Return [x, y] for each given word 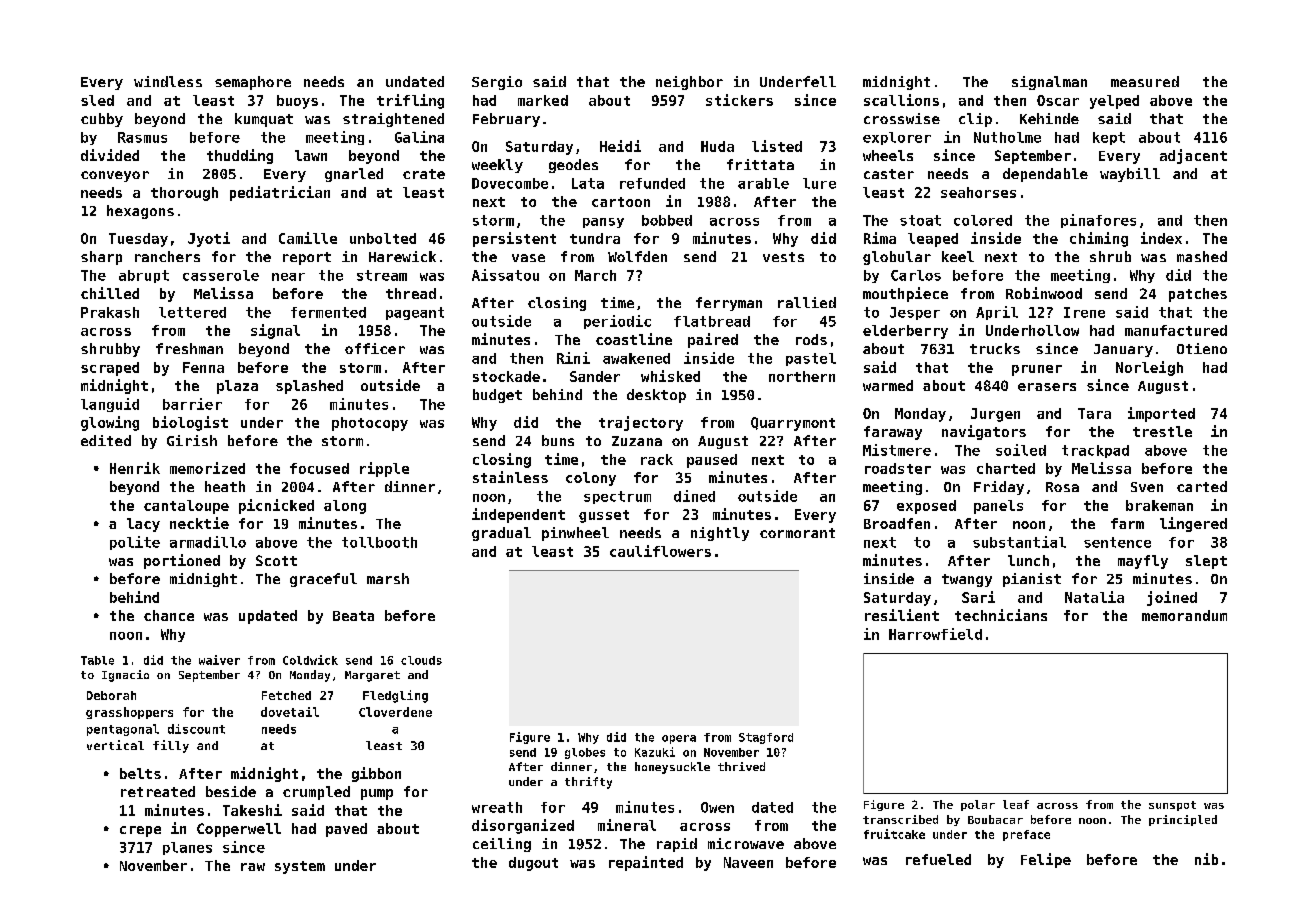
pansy [603, 223]
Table [97, 660]
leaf [1016, 804]
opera [679, 739]
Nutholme [1007, 137]
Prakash [110, 312]
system [300, 867]
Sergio [497, 83]
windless [168, 81]
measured [1145, 81]
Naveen [748, 862]
